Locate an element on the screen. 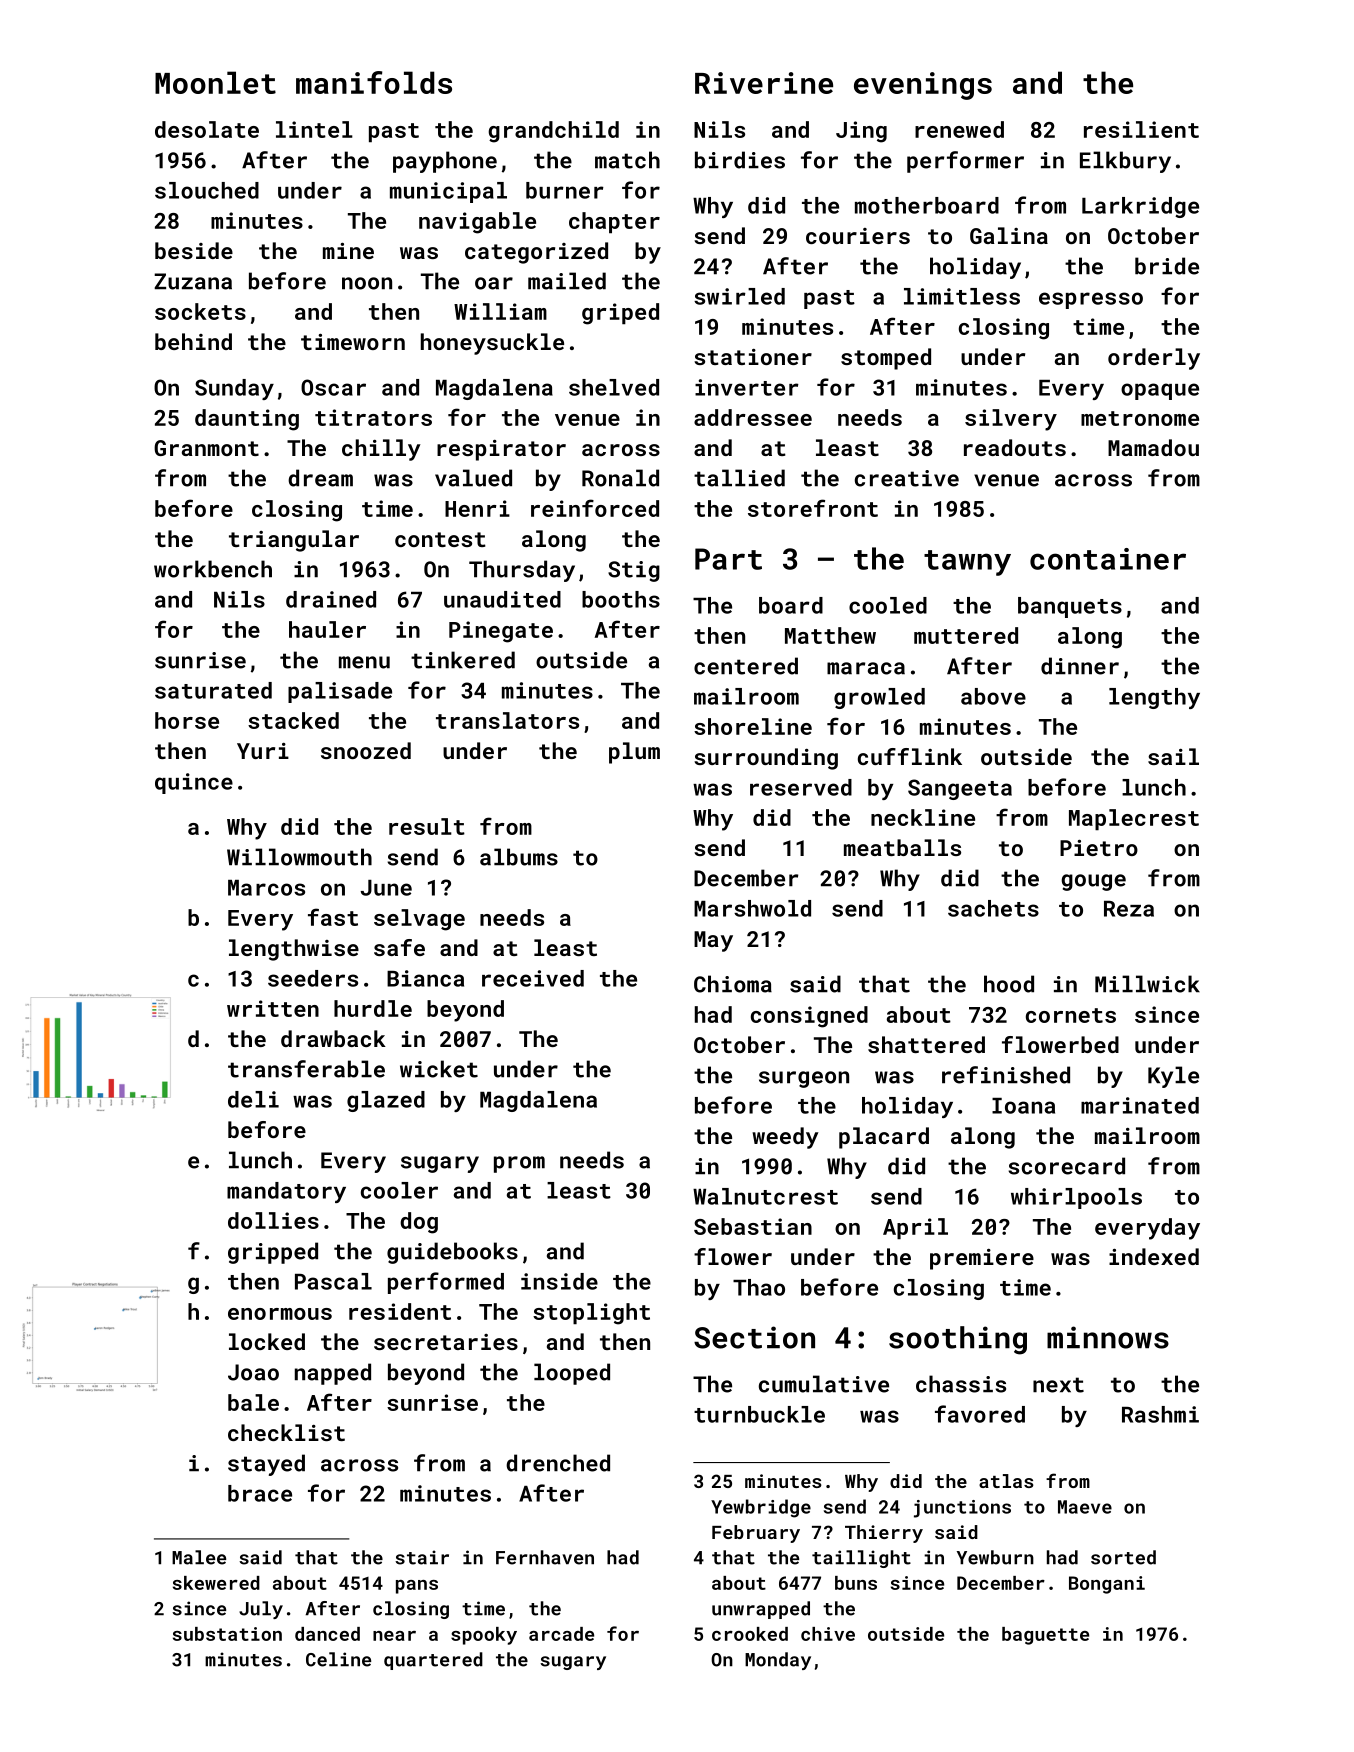  evenings is located at coordinates (923, 86).
